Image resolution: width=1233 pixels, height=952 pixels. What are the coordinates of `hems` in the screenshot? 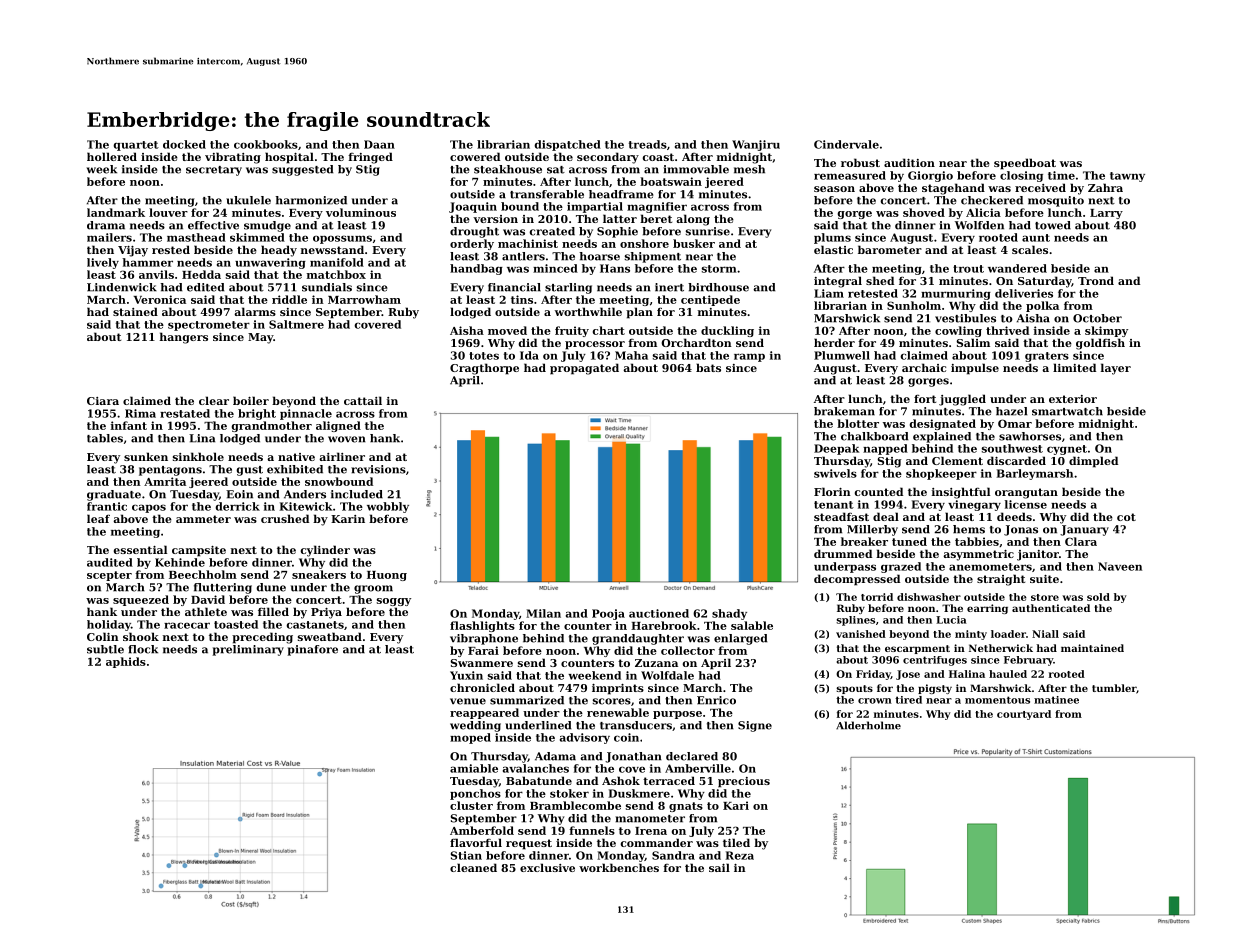 It's located at (969, 529).
